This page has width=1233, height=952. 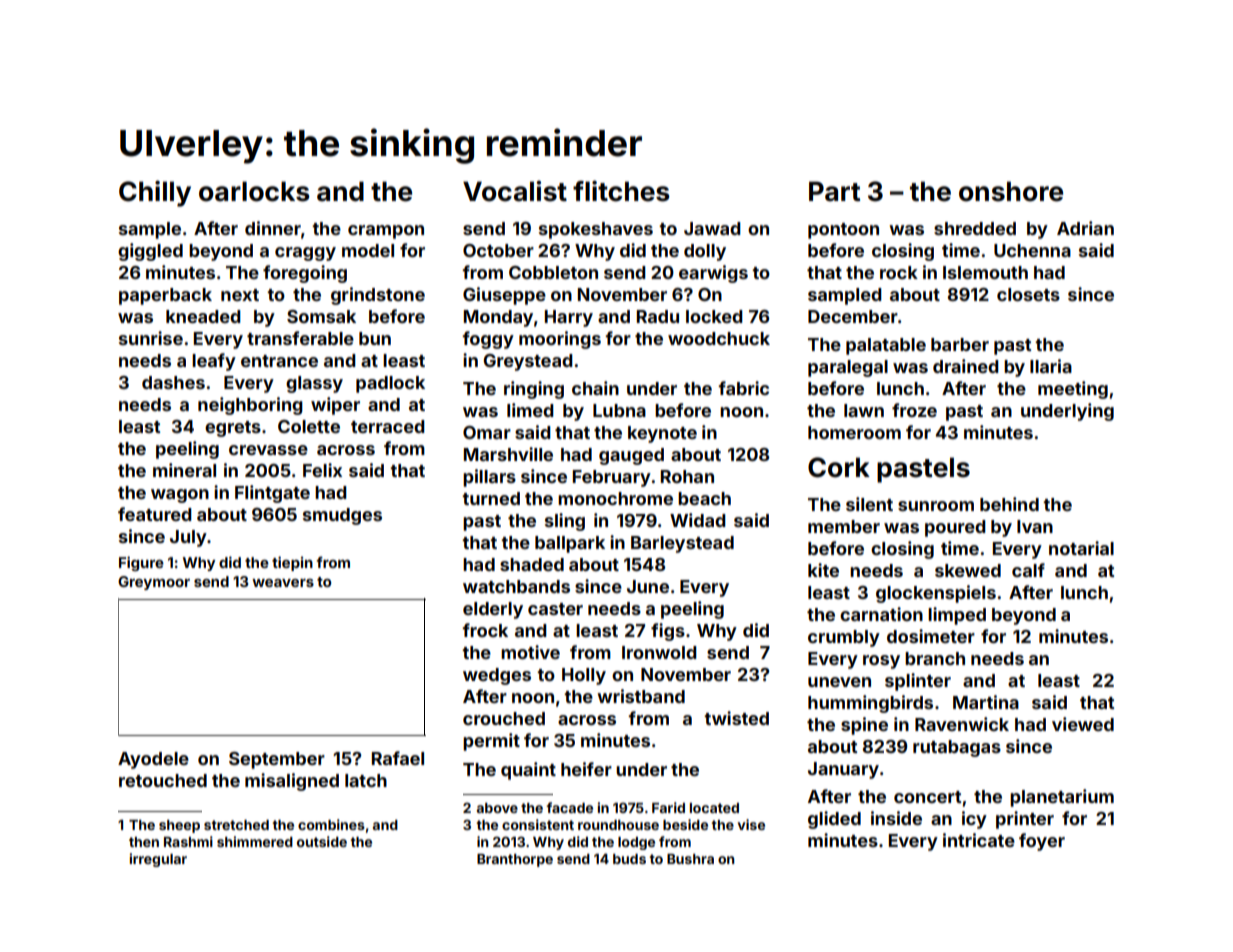 What do you see at coordinates (957, 616) in the page?
I see `limped` at bounding box center [957, 616].
